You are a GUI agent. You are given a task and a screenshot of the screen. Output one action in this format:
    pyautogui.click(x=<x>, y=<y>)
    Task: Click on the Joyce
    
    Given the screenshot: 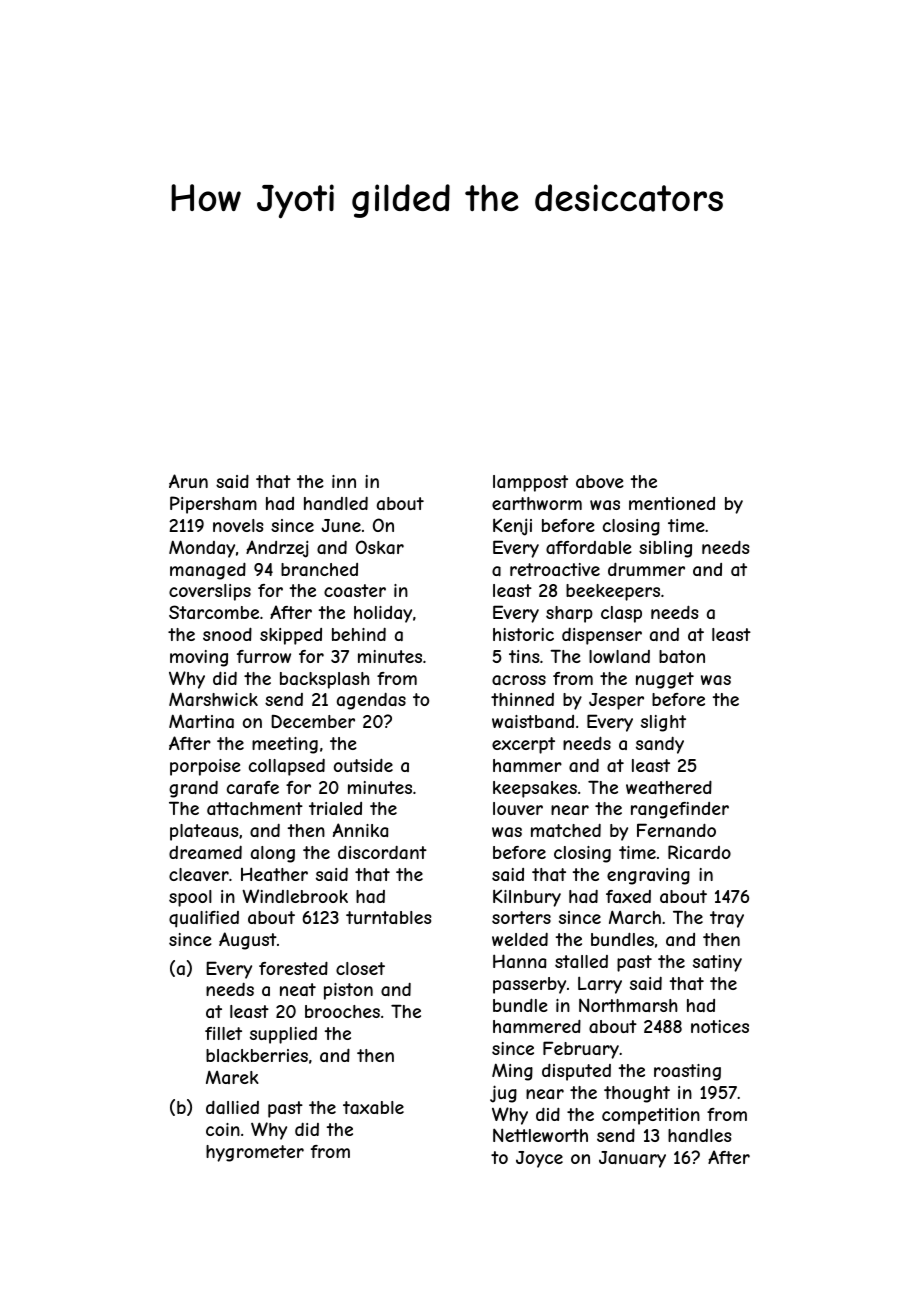 What is the action you would take?
    pyautogui.click(x=539, y=1159)
